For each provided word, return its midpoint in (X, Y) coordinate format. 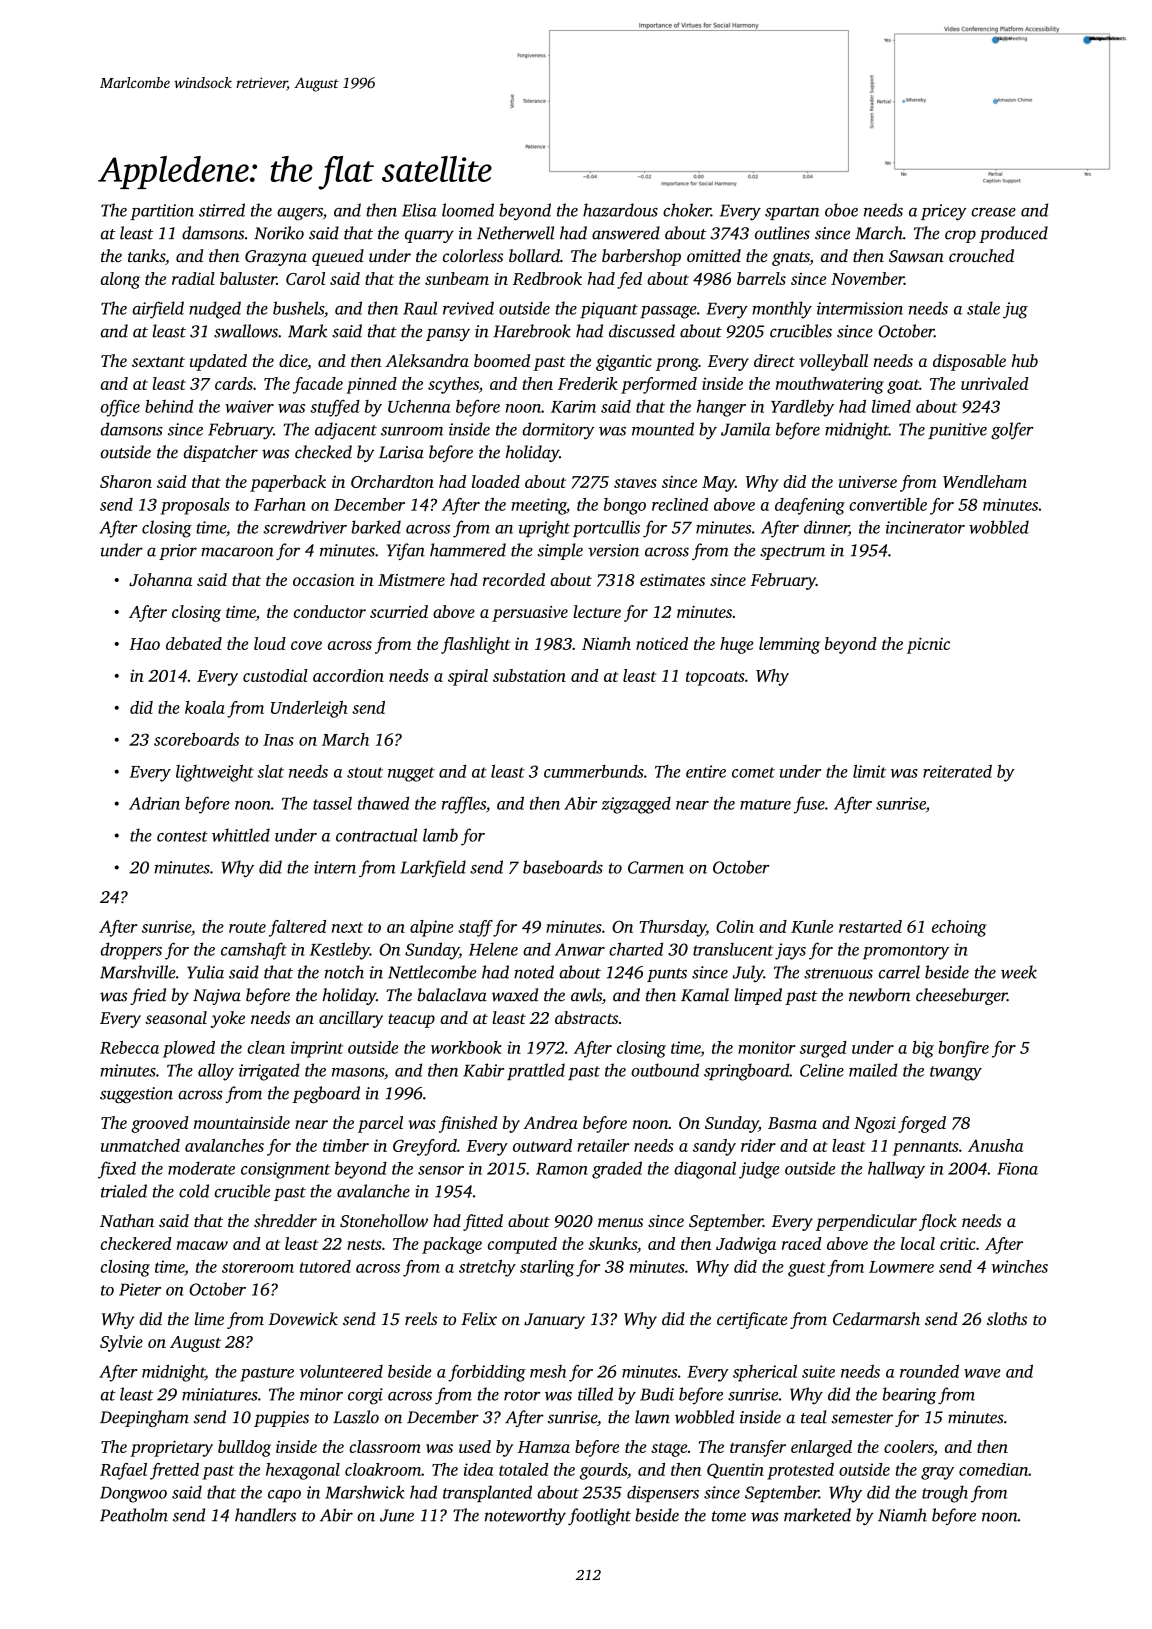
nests (364, 1245)
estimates (672, 580)
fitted (483, 1222)
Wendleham (985, 481)
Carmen (656, 867)
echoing (959, 928)
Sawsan (916, 256)
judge (759, 1170)
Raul (420, 308)
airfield (158, 310)
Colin (735, 926)
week (1019, 972)
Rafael (123, 1471)
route (247, 927)
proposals (195, 506)
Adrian (154, 803)
